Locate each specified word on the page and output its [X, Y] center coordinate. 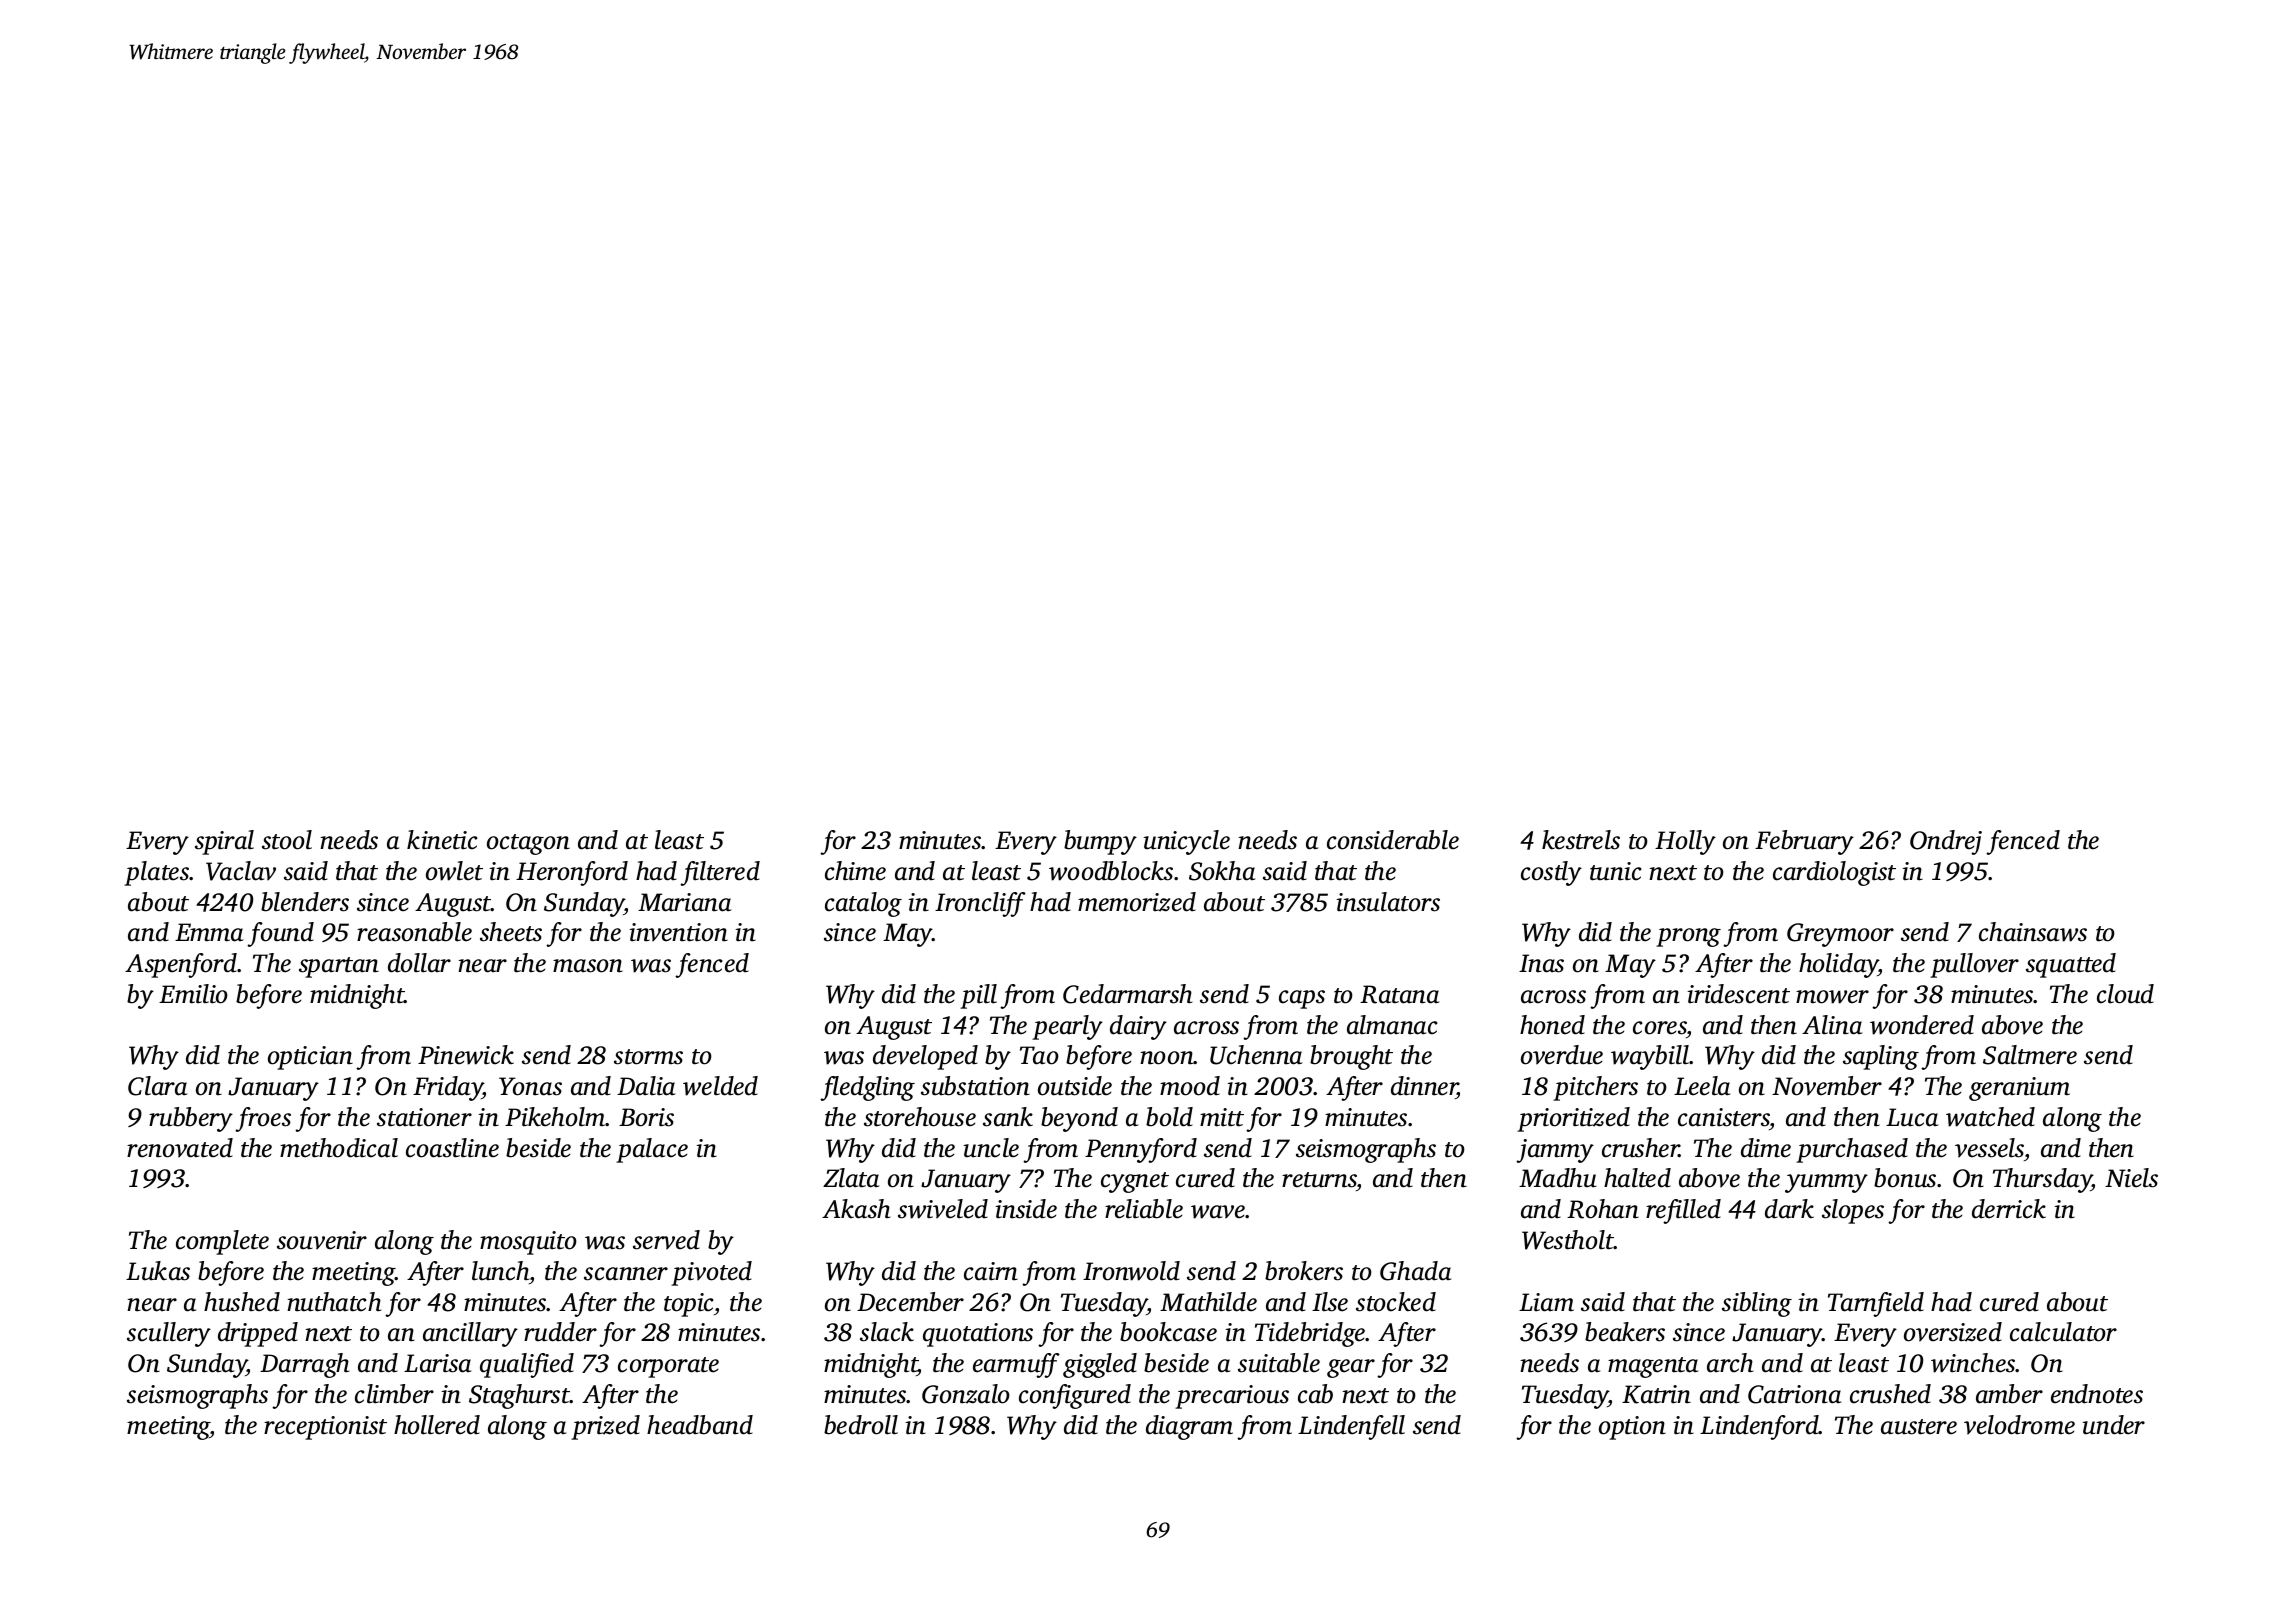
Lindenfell [1351, 1427]
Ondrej [1946, 842]
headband [700, 1425]
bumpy [1100, 842]
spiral [224, 842]
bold [1169, 1117]
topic [689, 1305]
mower [1832, 997]
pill [978, 996]
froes [263, 1119]
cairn [991, 1271]
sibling [1757, 1304]
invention [678, 932]
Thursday [2042, 1180]
